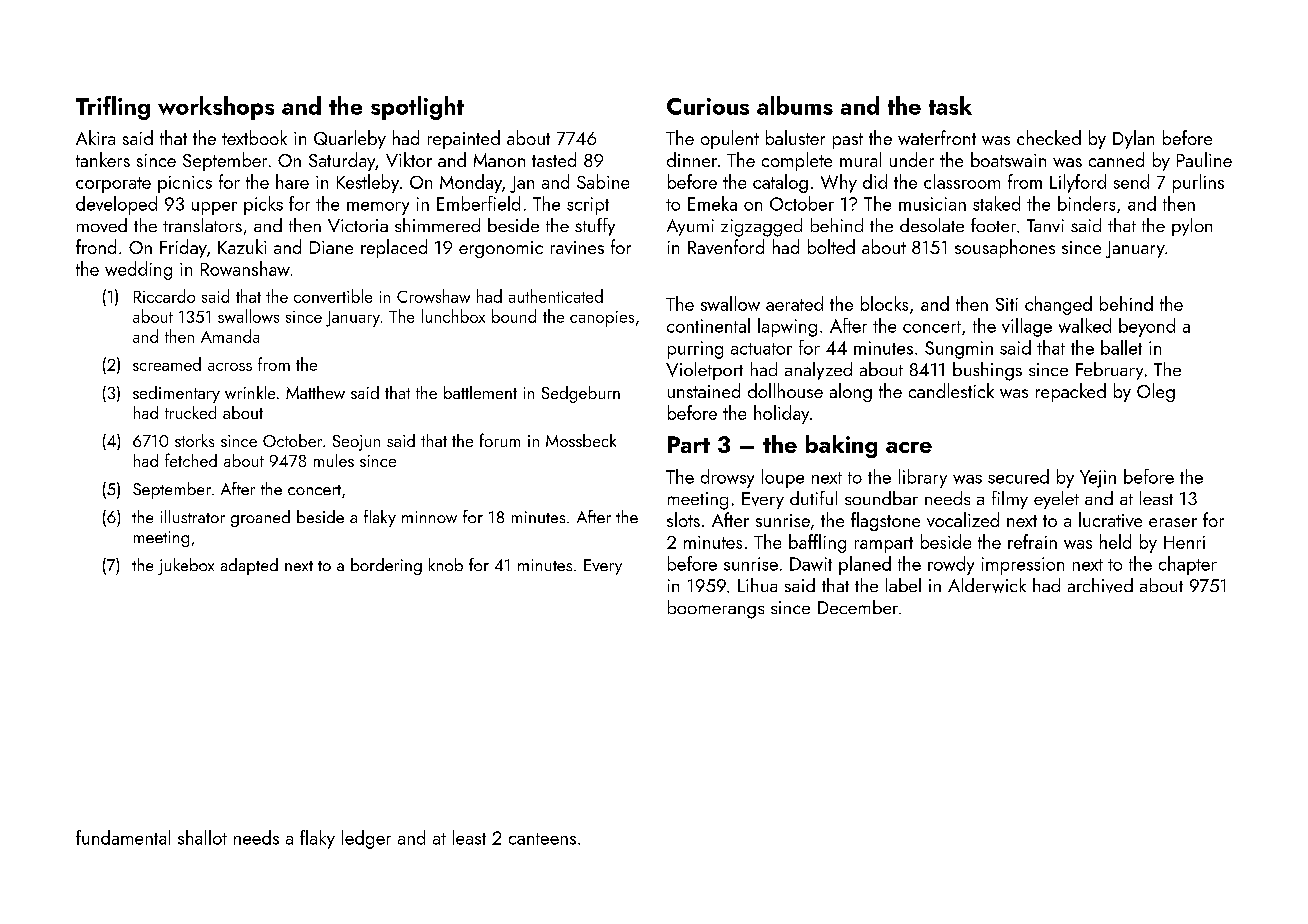 The image size is (1308, 924). Describe the element at coordinates (542, 839) in the screenshot. I see `canteens` at that location.
